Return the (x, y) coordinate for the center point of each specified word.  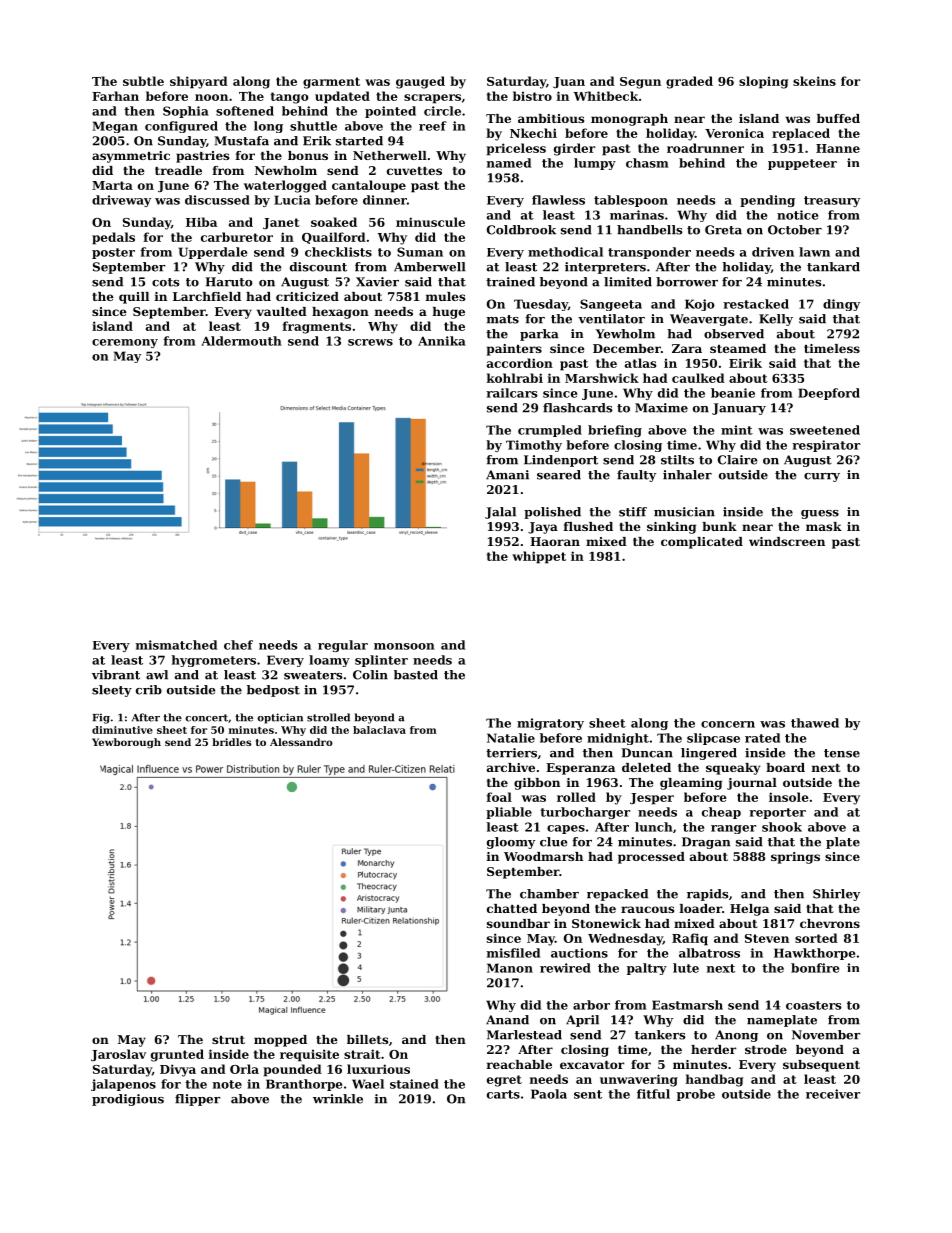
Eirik (745, 363)
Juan (569, 82)
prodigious (128, 1100)
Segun (640, 83)
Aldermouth (241, 341)
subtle (143, 81)
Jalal (500, 513)
